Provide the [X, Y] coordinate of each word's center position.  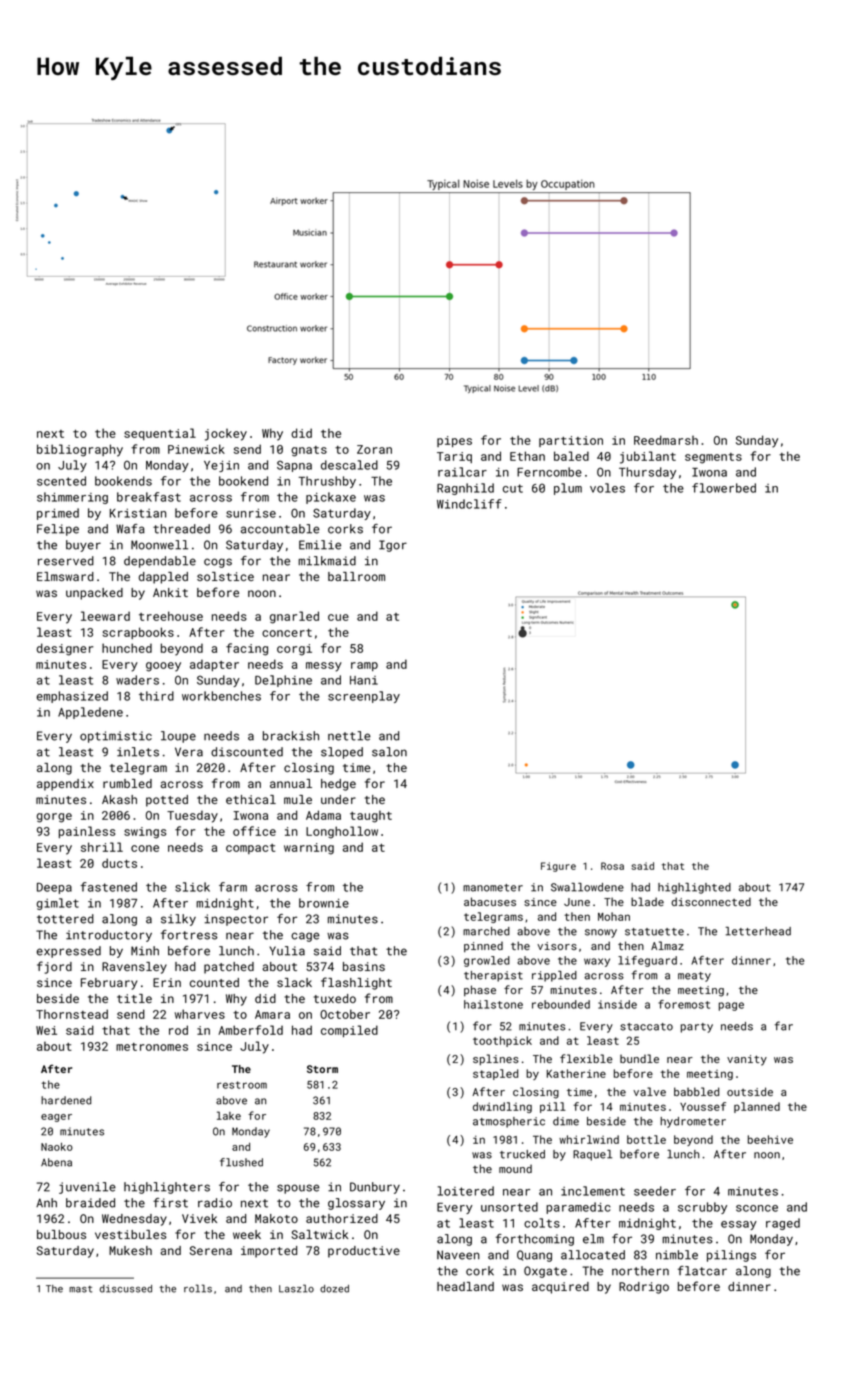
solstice [225, 576]
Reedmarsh [666, 440]
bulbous [61, 1234]
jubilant [648, 457]
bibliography [80, 450]
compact [250, 849]
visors [557, 946]
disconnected [711, 901]
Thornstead [72, 1014]
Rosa [612, 866]
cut [513, 488]
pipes [454, 441]
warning [309, 849]
